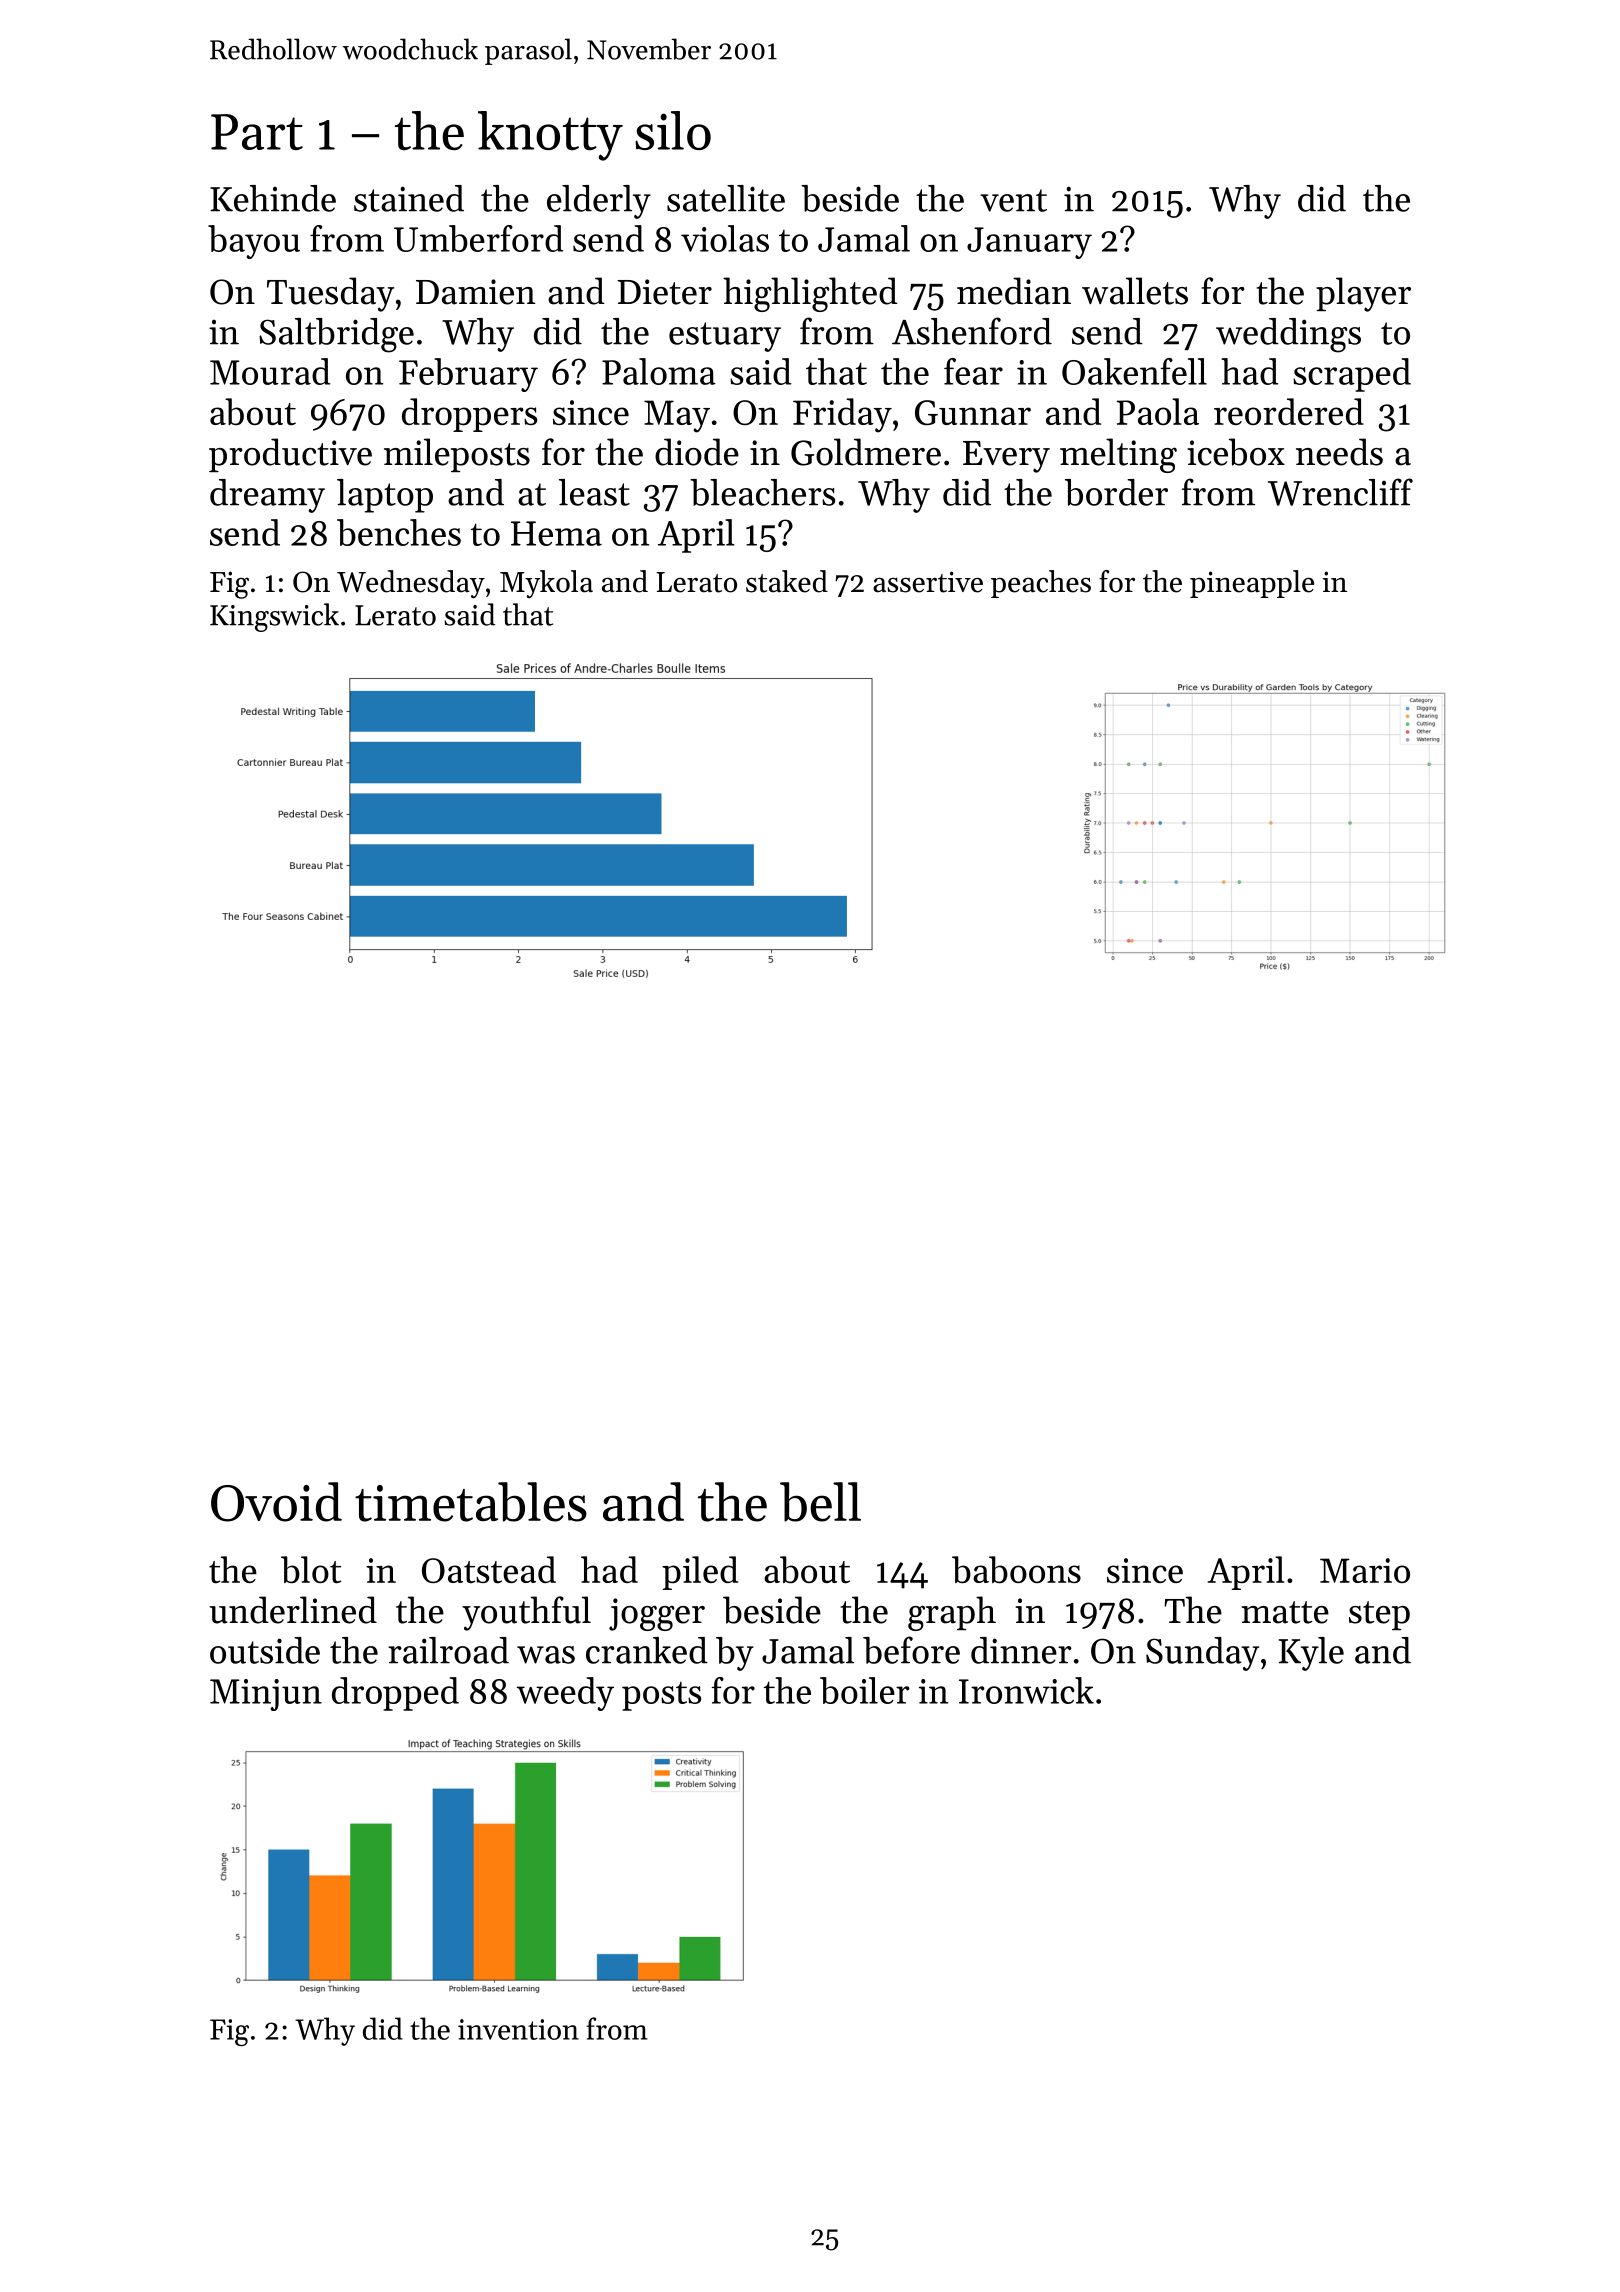 The image size is (1620, 2292). What do you see at coordinates (1026, 1690) in the screenshot?
I see `Ironwick` at bounding box center [1026, 1690].
